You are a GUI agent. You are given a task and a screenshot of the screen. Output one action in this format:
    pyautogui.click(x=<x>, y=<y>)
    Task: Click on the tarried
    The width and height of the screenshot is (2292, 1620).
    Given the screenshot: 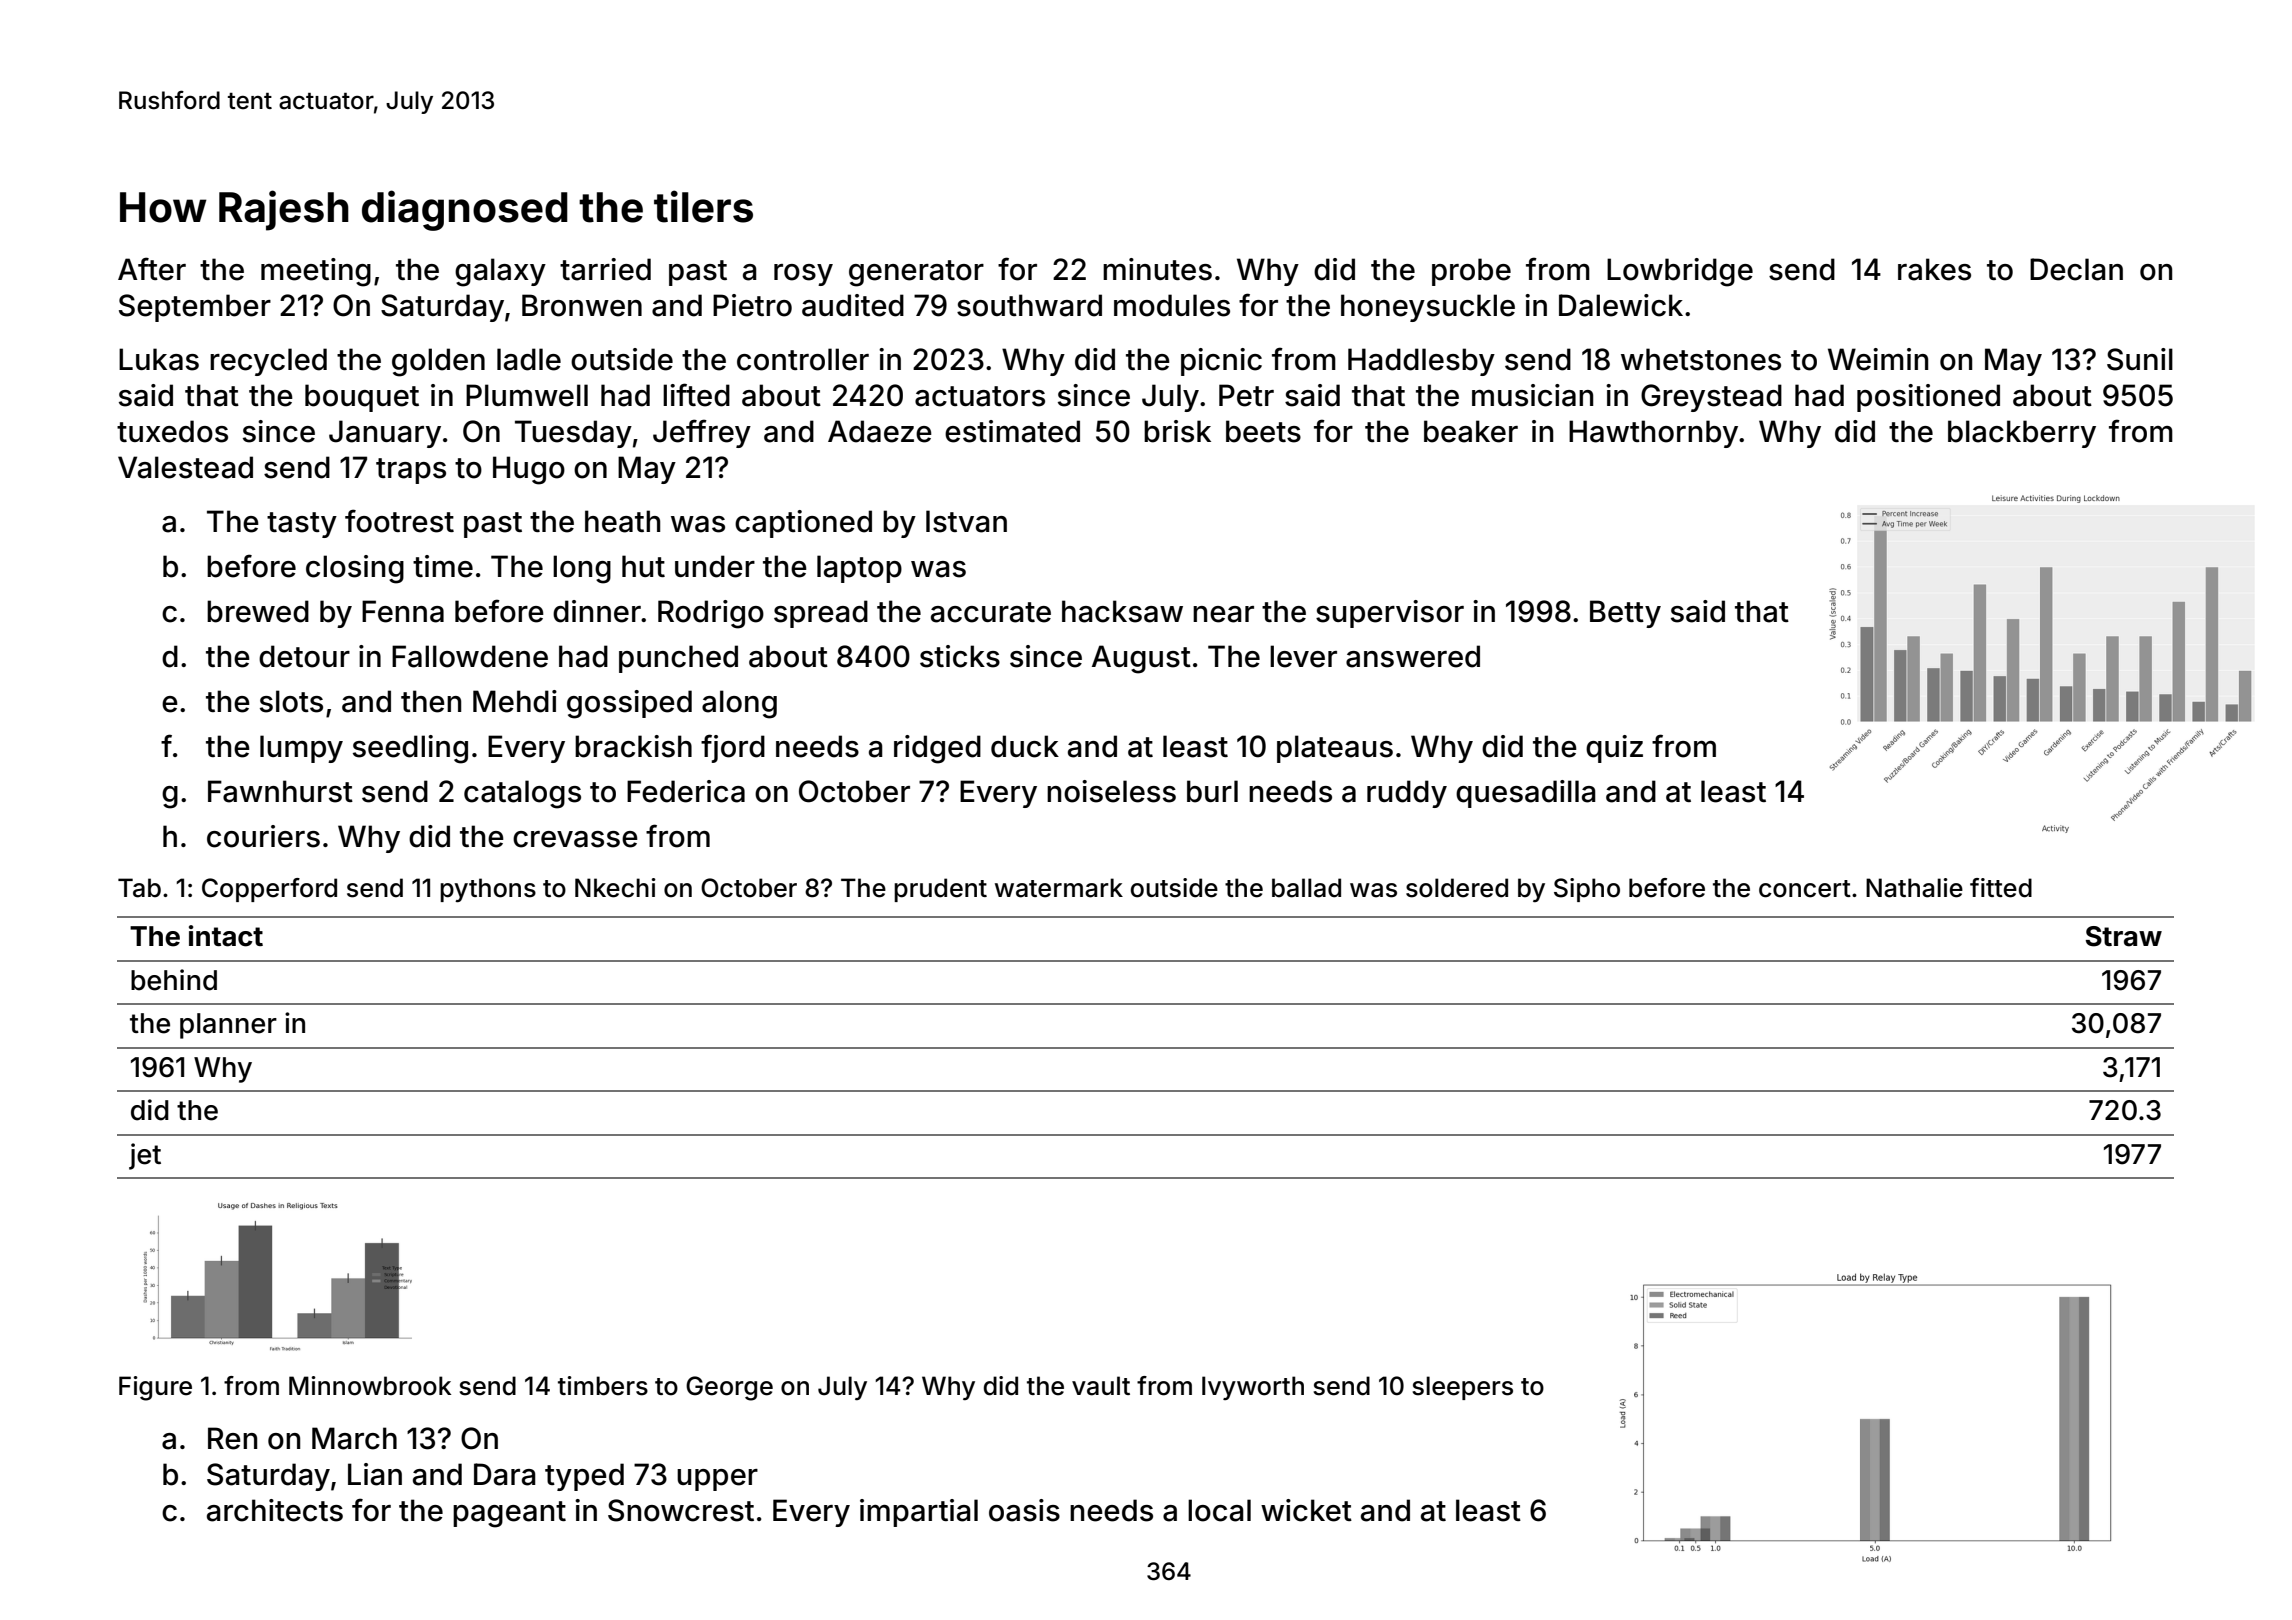 What is the action you would take?
    pyautogui.click(x=605, y=269)
